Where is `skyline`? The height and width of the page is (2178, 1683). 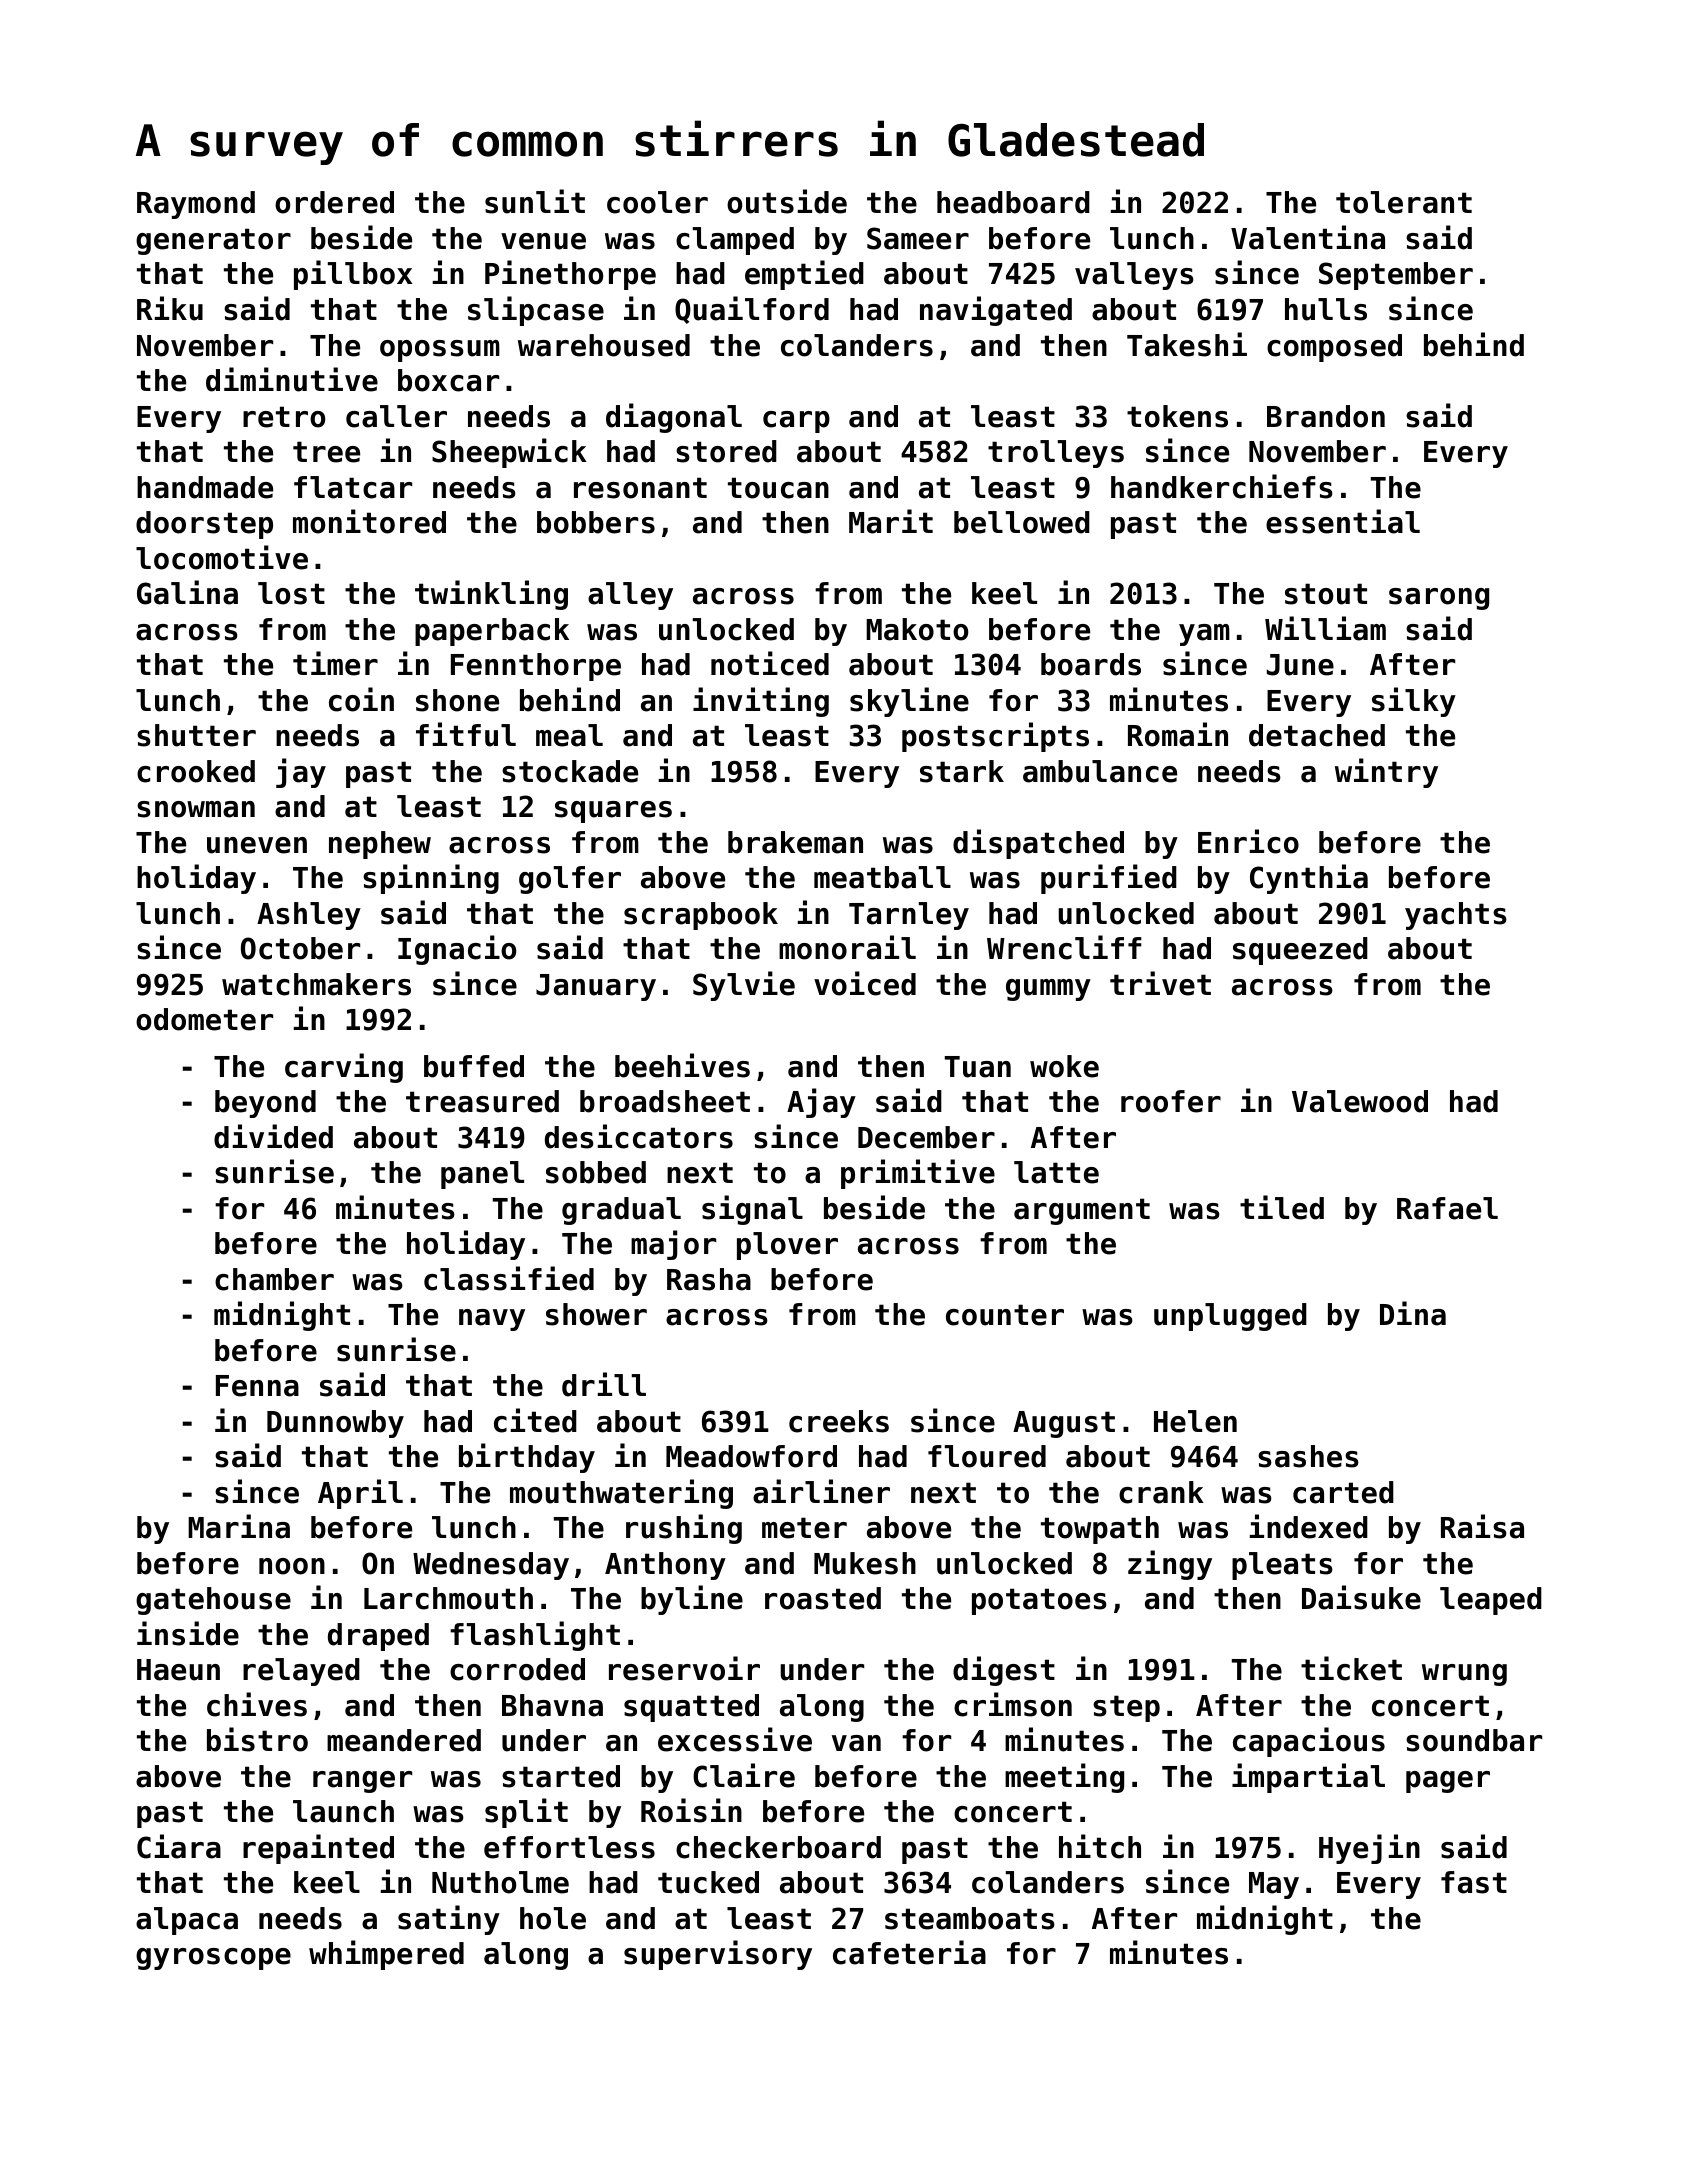
skyline is located at coordinates (909, 702).
